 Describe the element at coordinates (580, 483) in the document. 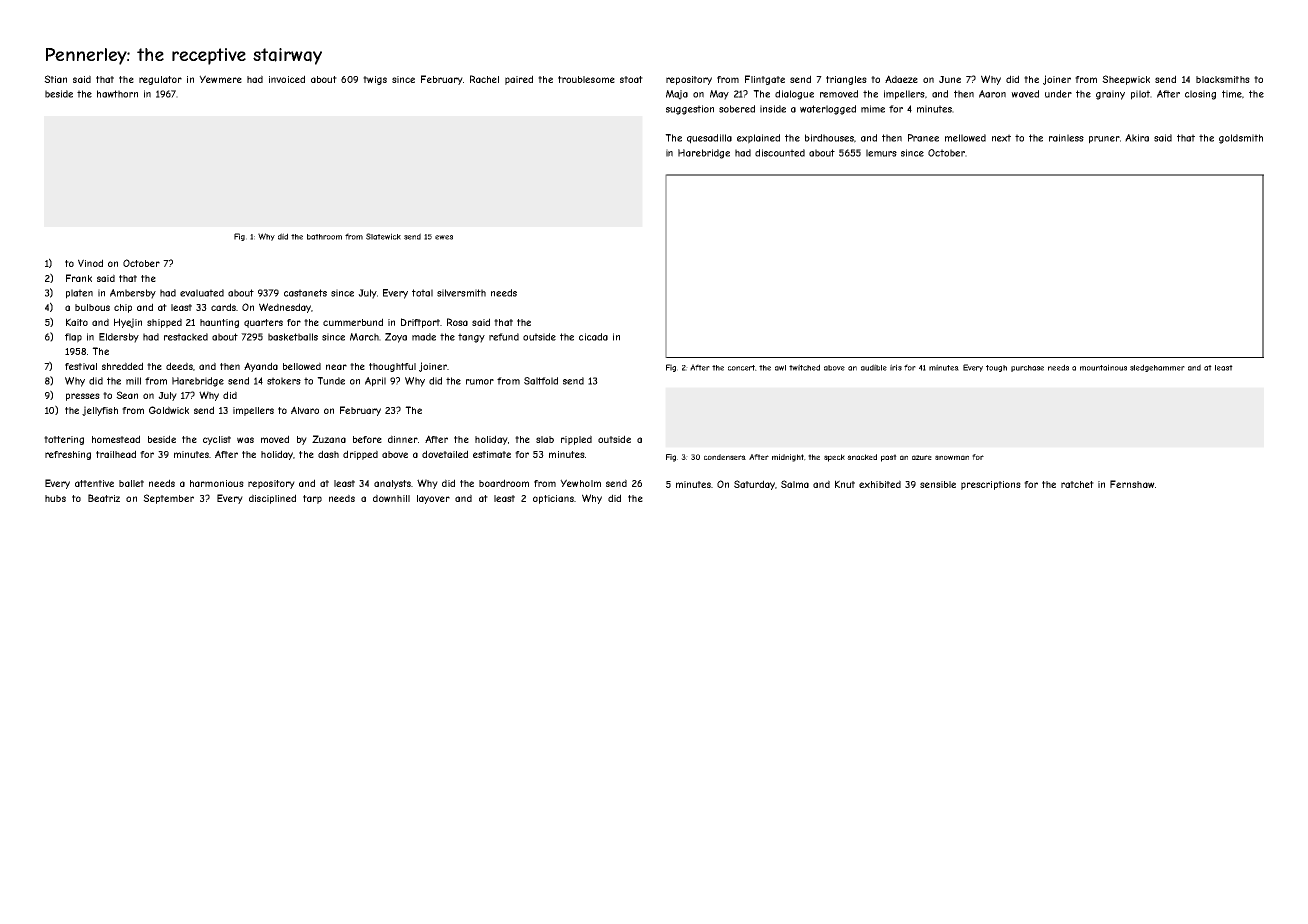

I see `Yewholm` at that location.
